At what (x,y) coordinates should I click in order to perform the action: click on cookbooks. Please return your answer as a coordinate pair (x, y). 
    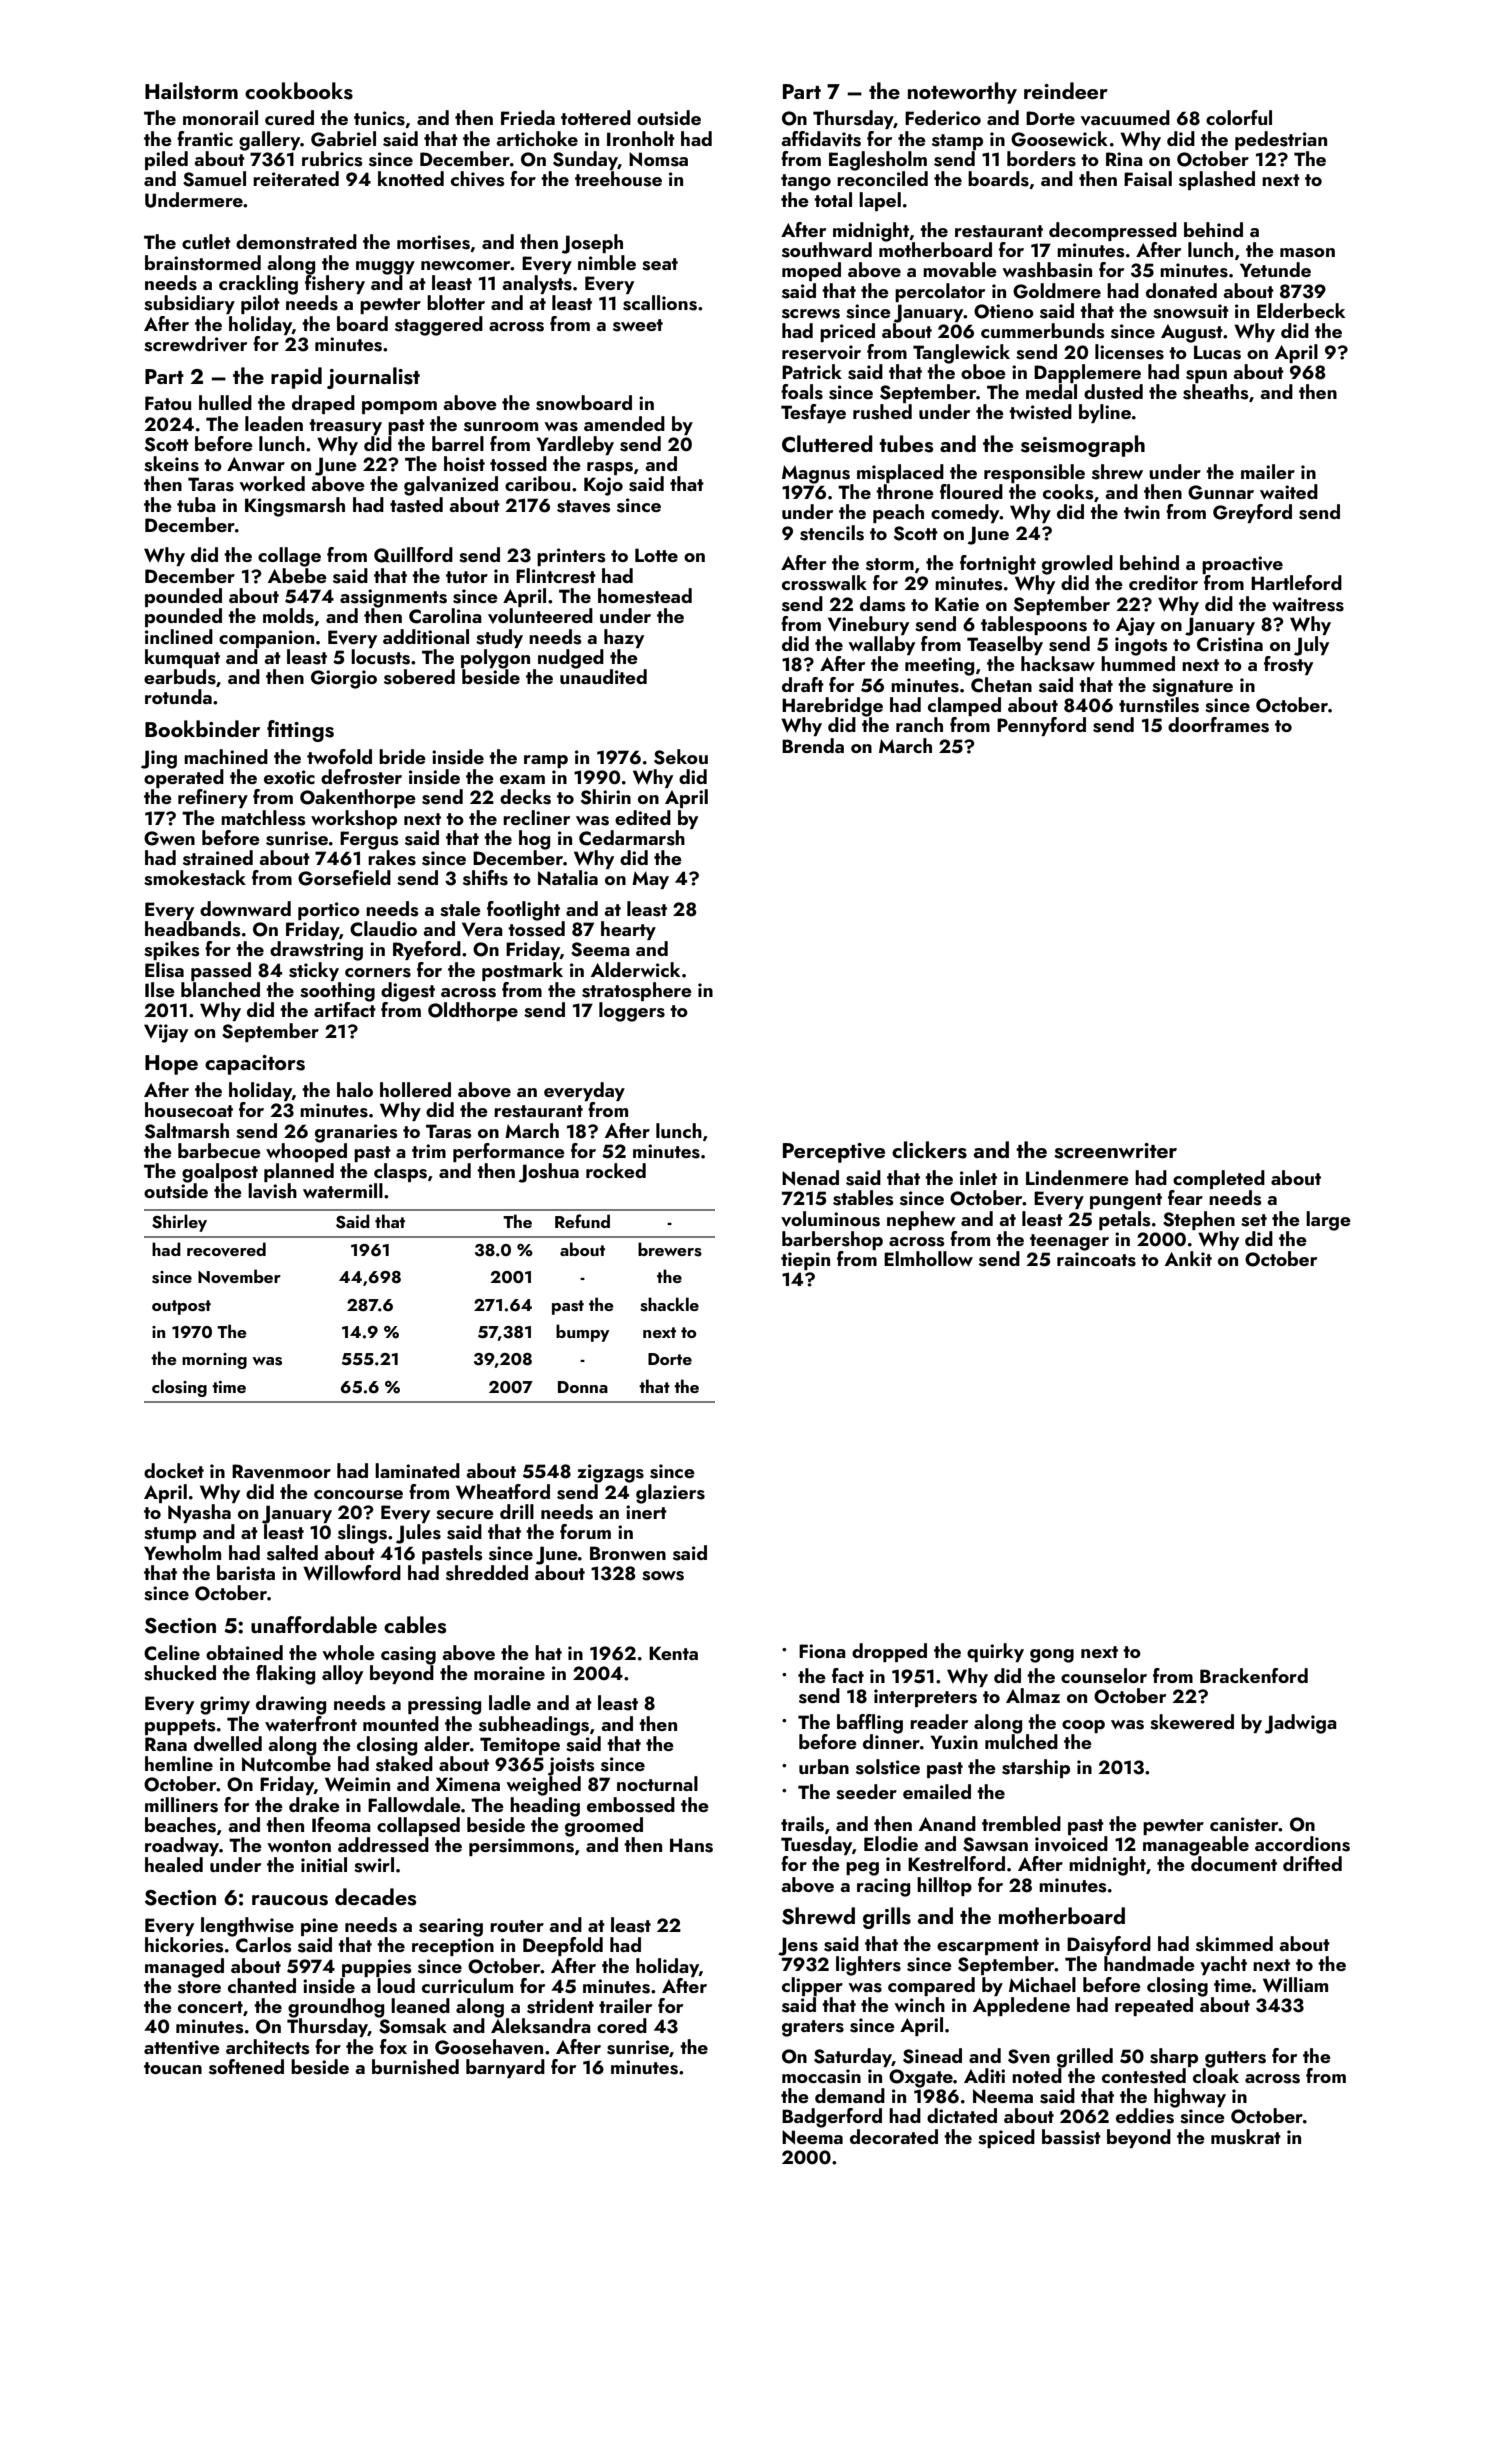
    Looking at the image, I should click on (299, 91).
